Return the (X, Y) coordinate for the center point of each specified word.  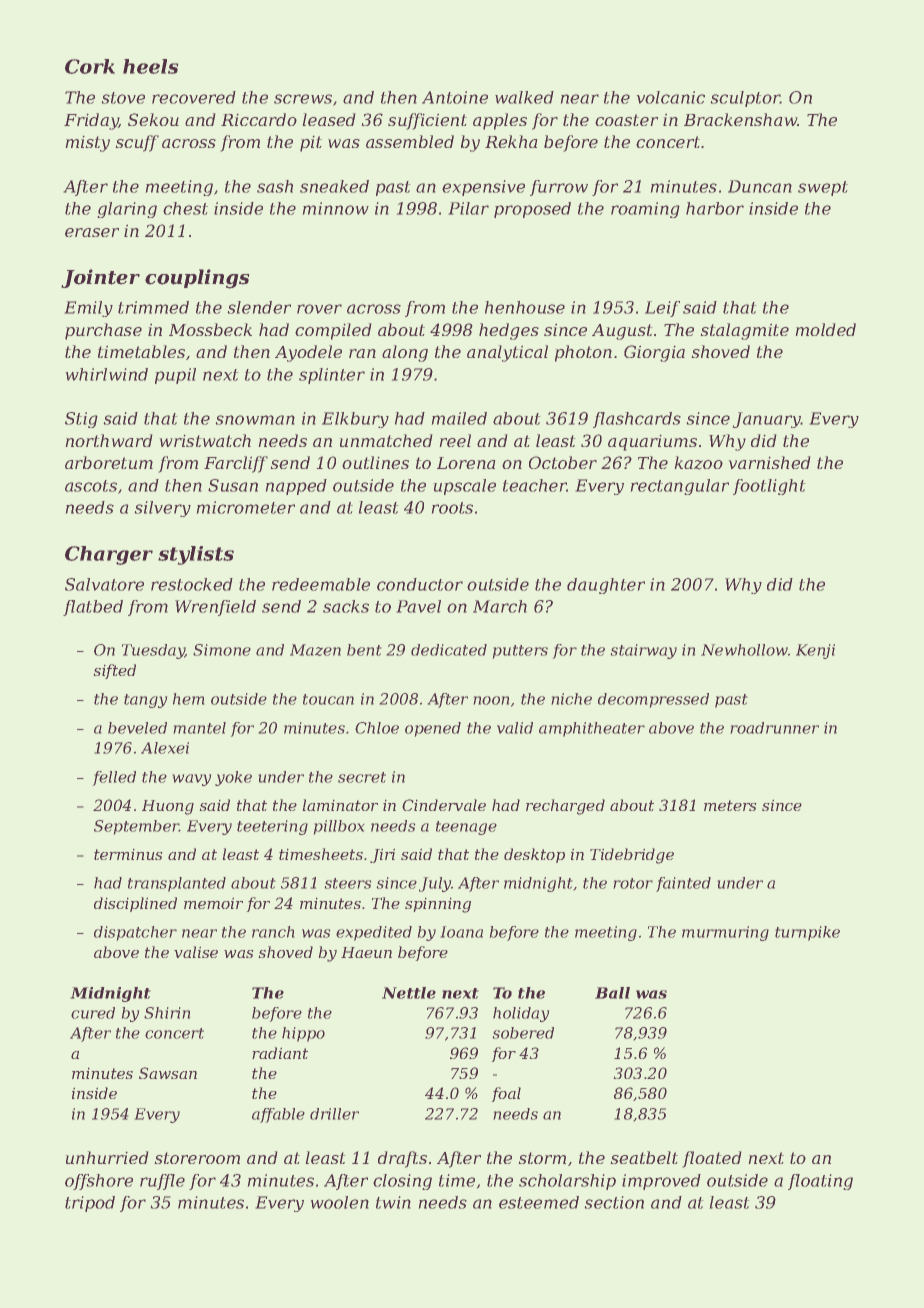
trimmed (153, 307)
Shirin (167, 1013)
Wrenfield (215, 608)
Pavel (419, 606)
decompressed (653, 700)
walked (524, 97)
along (405, 353)
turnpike (807, 933)
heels (150, 66)
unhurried (107, 1157)
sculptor (745, 99)
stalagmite (745, 331)
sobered (523, 1033)
